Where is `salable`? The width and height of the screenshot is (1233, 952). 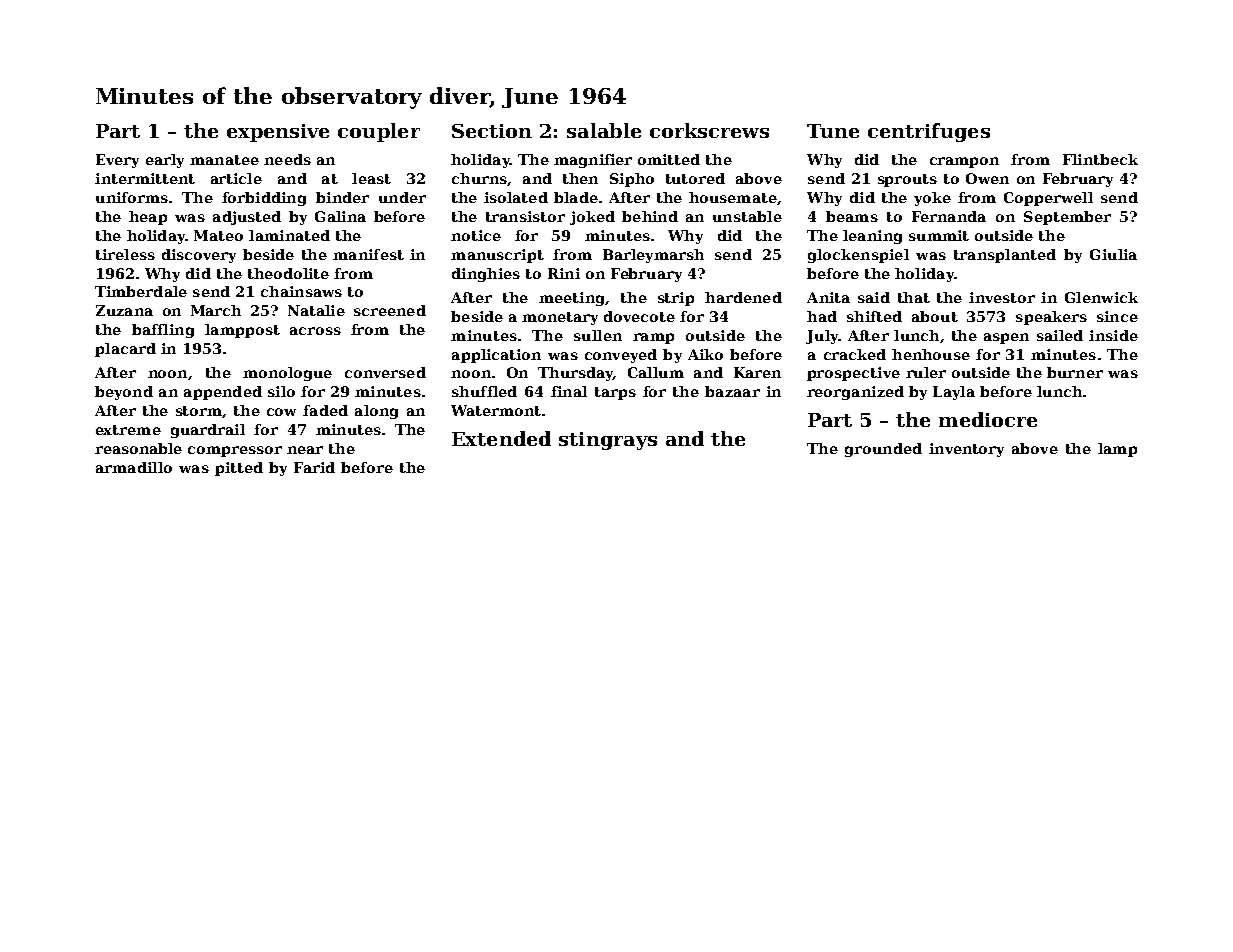
salable is located at coordinates (604, 130).
